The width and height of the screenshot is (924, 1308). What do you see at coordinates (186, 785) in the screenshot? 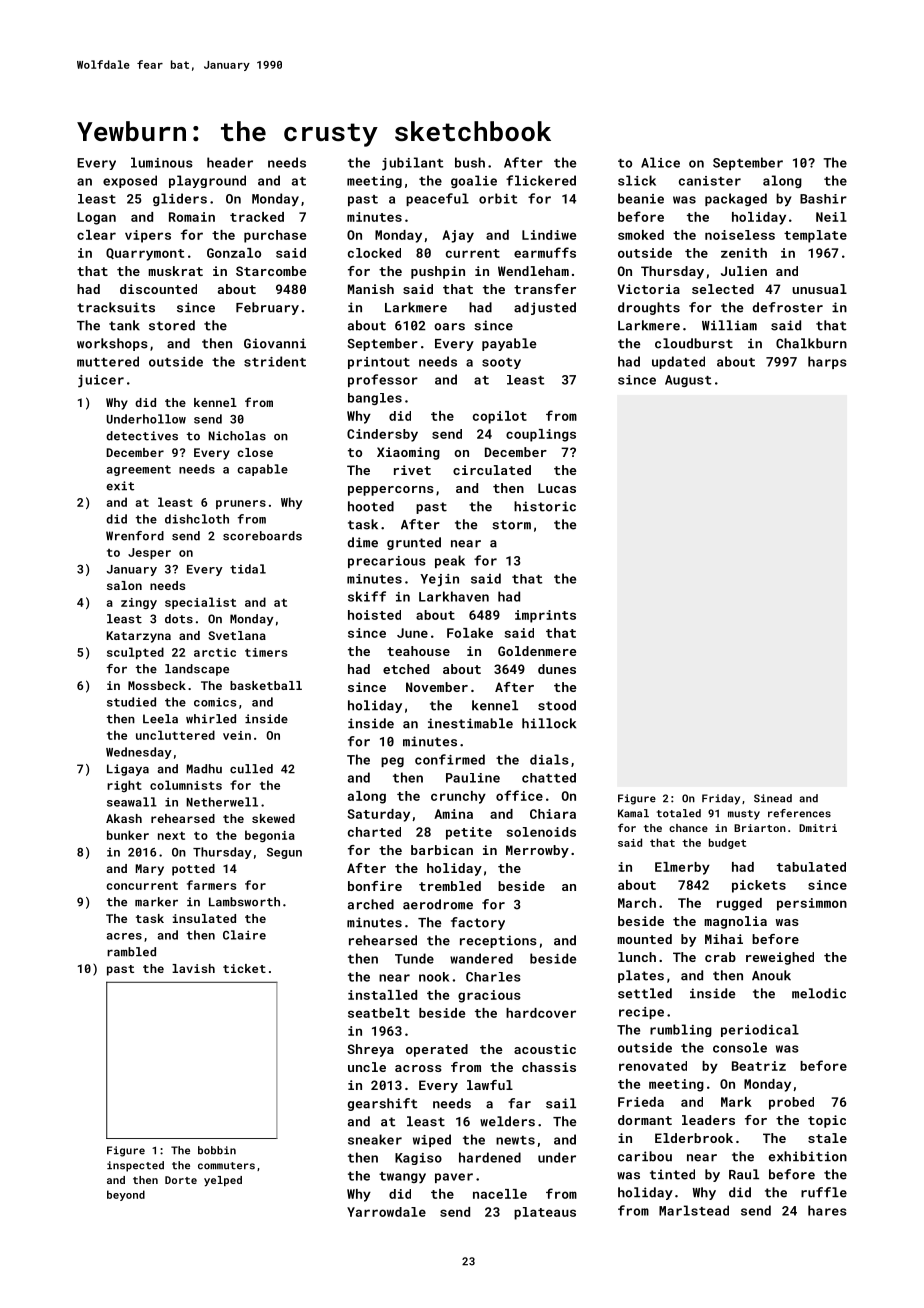
I see `columnists` at bounding box center [186, 785].
